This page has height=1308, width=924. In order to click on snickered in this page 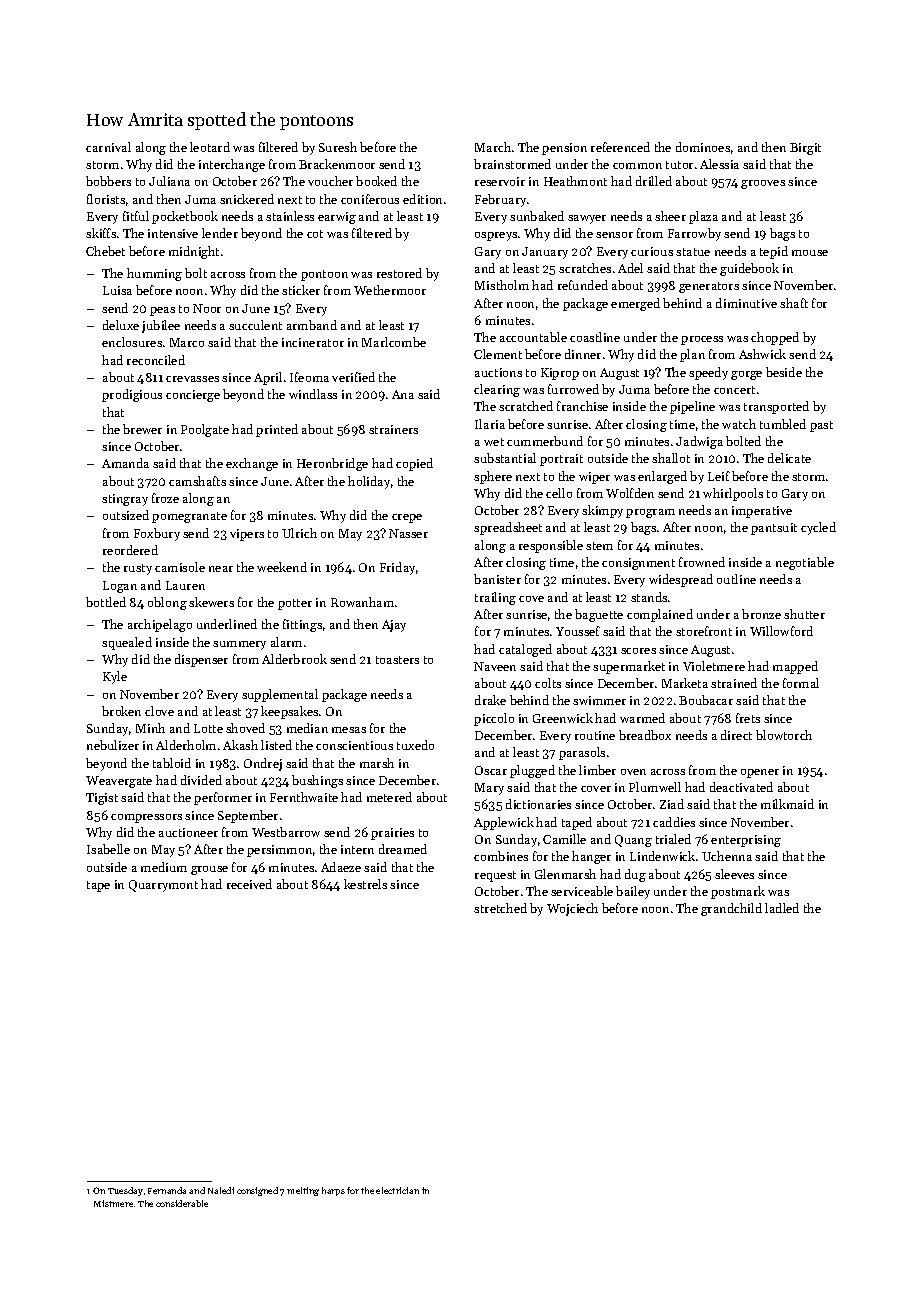, I will do `click(247, 199)`.
